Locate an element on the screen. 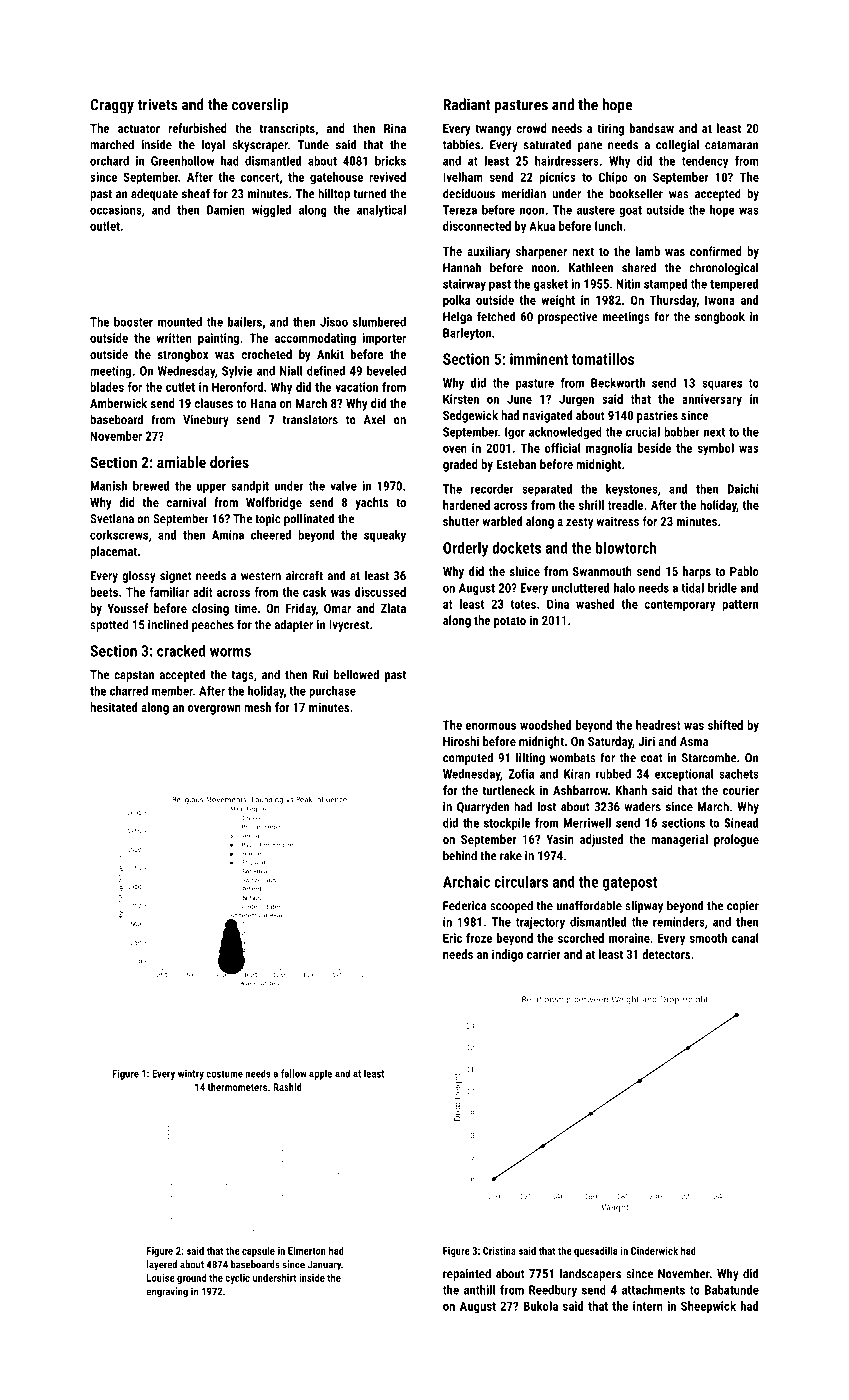 This screenshot has width=849, height=1400. layered is located at coordinates (162, 1265).
